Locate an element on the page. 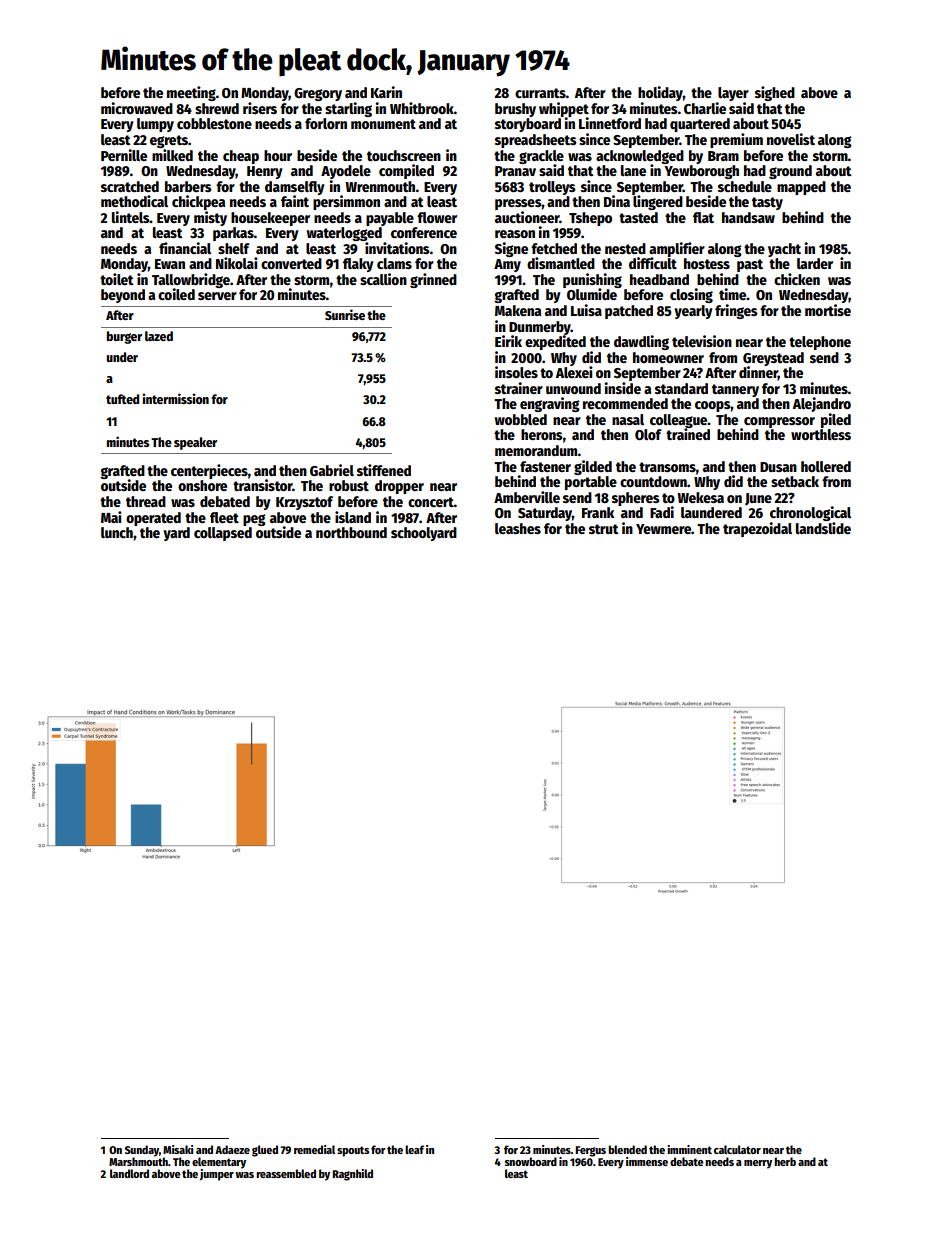 The height and width of the document is (1233, 952). lunch is located at coordinates (117, 532).
